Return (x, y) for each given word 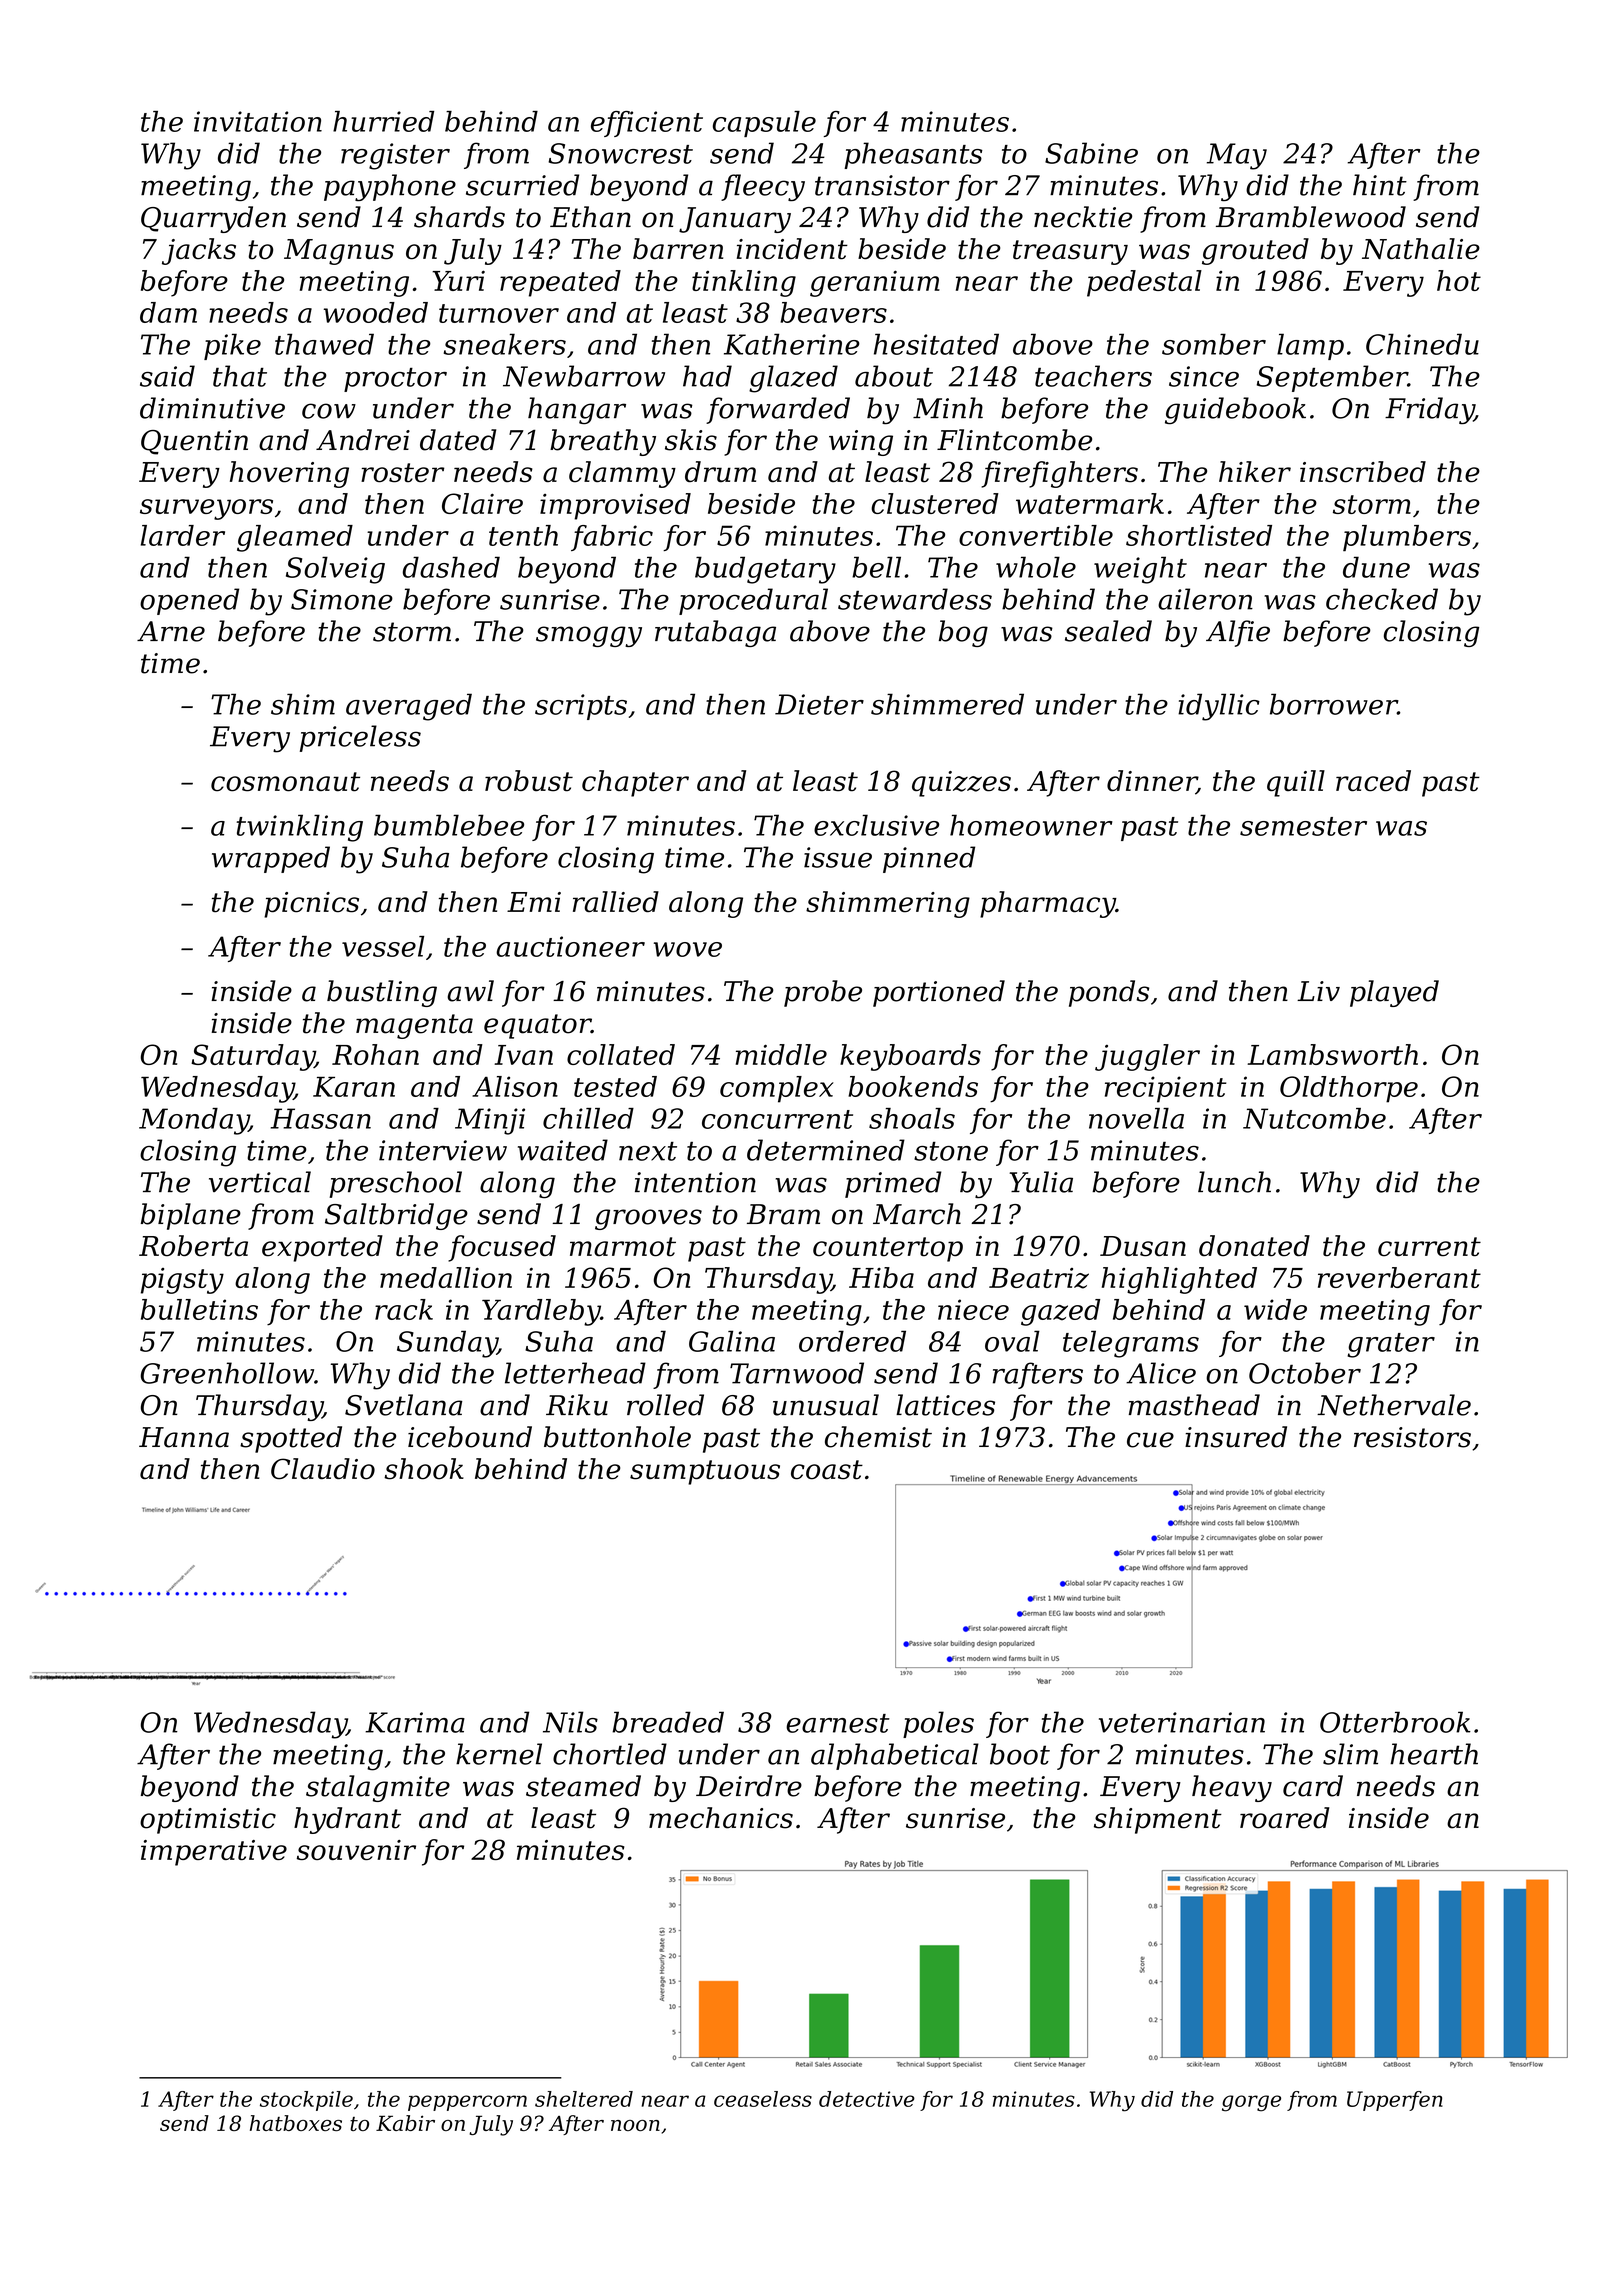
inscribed (1363, 472)
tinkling (744, 283)
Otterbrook (1395, 1722)
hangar (577, 410)
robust (529, 781)
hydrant (347, 1820)
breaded (668, 1722)
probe (823, 993)
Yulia (1041, 1182)
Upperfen (1395, 2101)
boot (1020, 1754)
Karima (415, 1722)
